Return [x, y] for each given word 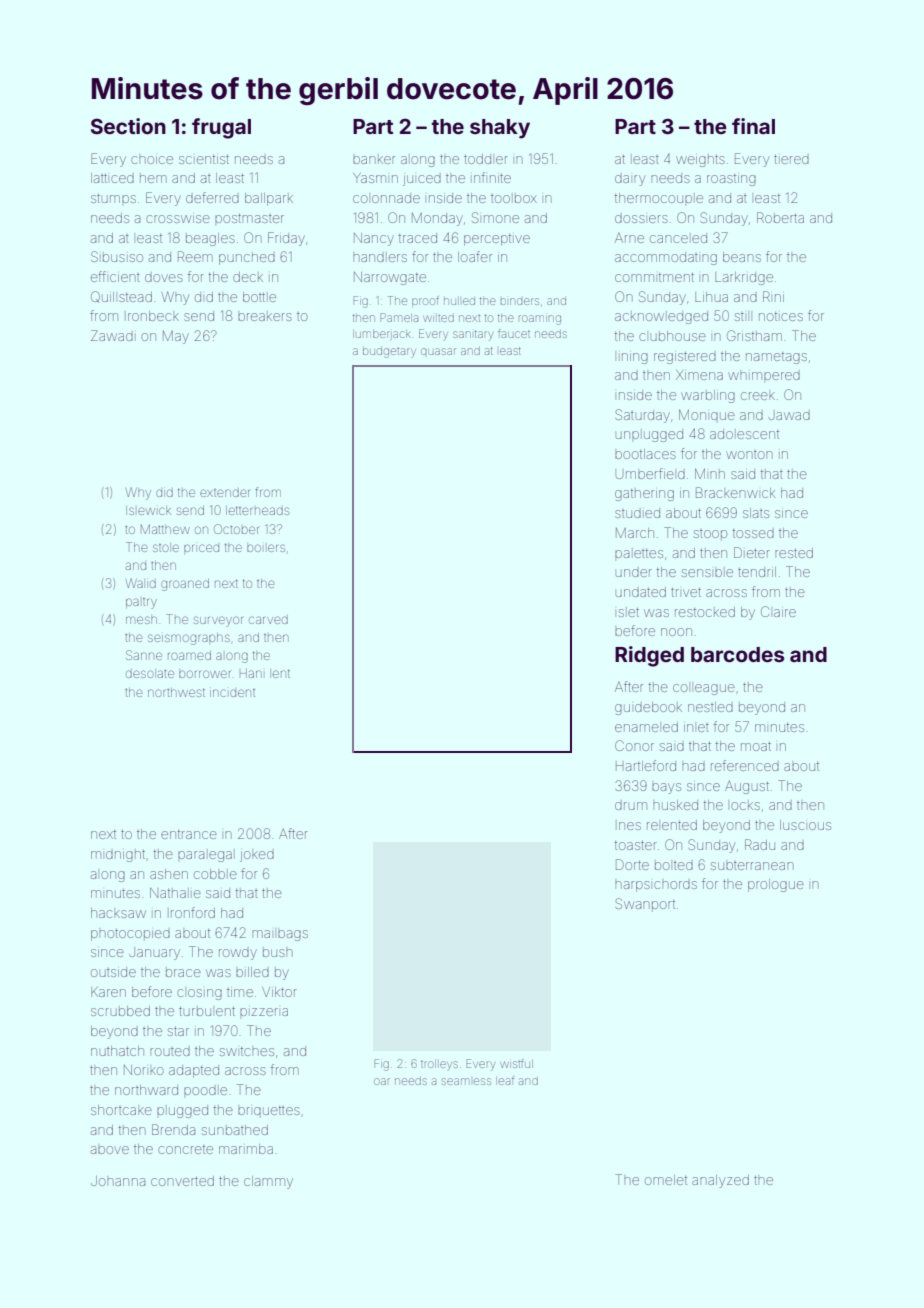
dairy [630, 180]
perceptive [497, 240]
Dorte [632, 864]
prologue [776, 885]
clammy [268, 1182]
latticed [112, 178]
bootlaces [645, 454]
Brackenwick [735, 492]
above [110, 1150]
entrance [189, 834]
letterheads [257, 510]
